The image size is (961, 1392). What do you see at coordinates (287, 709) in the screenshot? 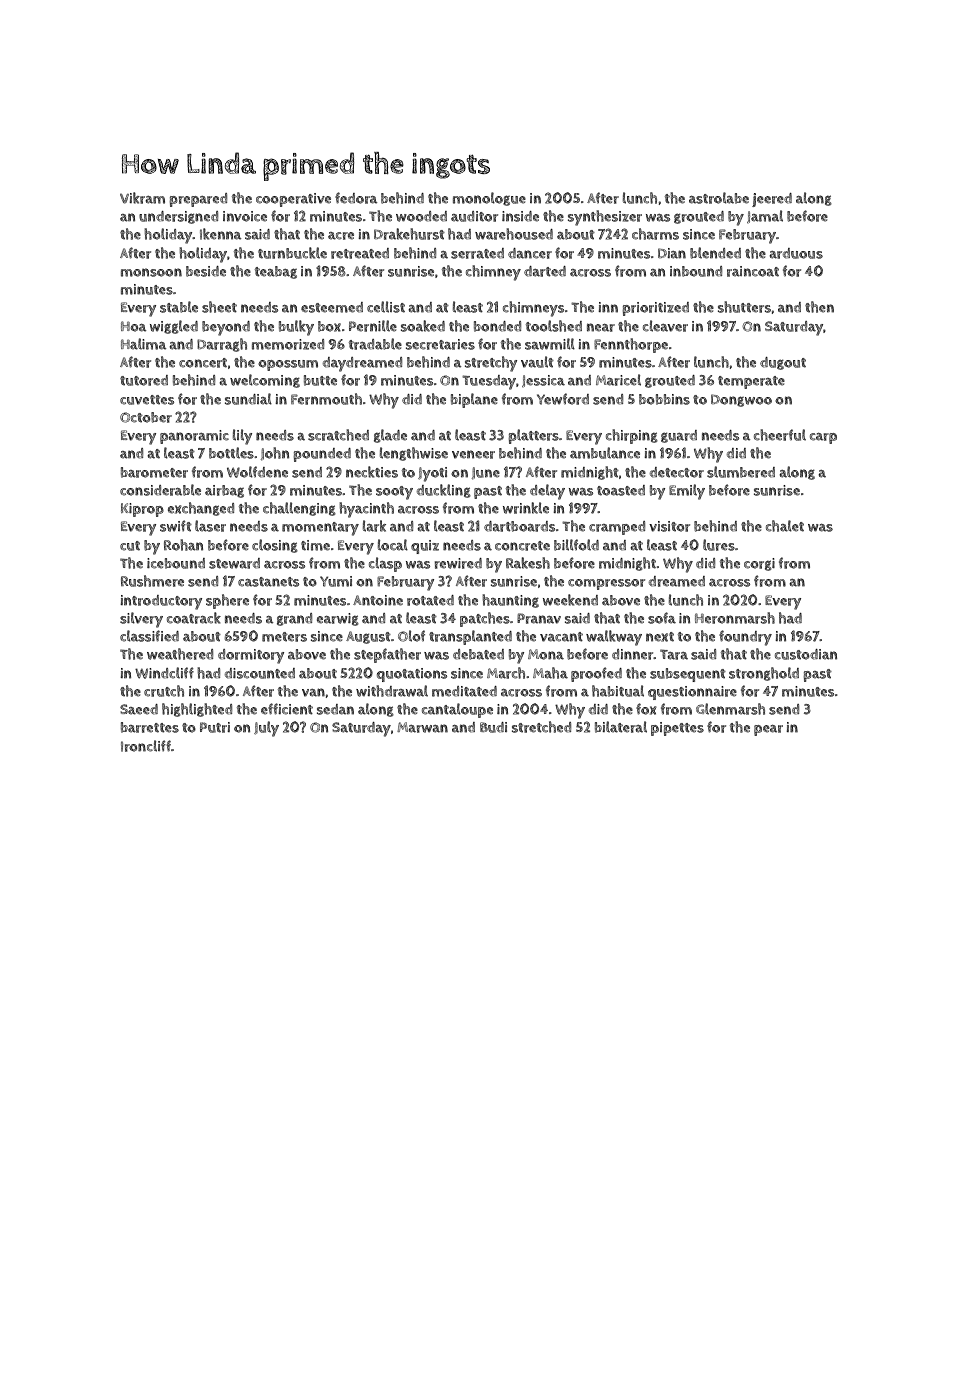
I see `efficient` at bounding box center [287, 709].
